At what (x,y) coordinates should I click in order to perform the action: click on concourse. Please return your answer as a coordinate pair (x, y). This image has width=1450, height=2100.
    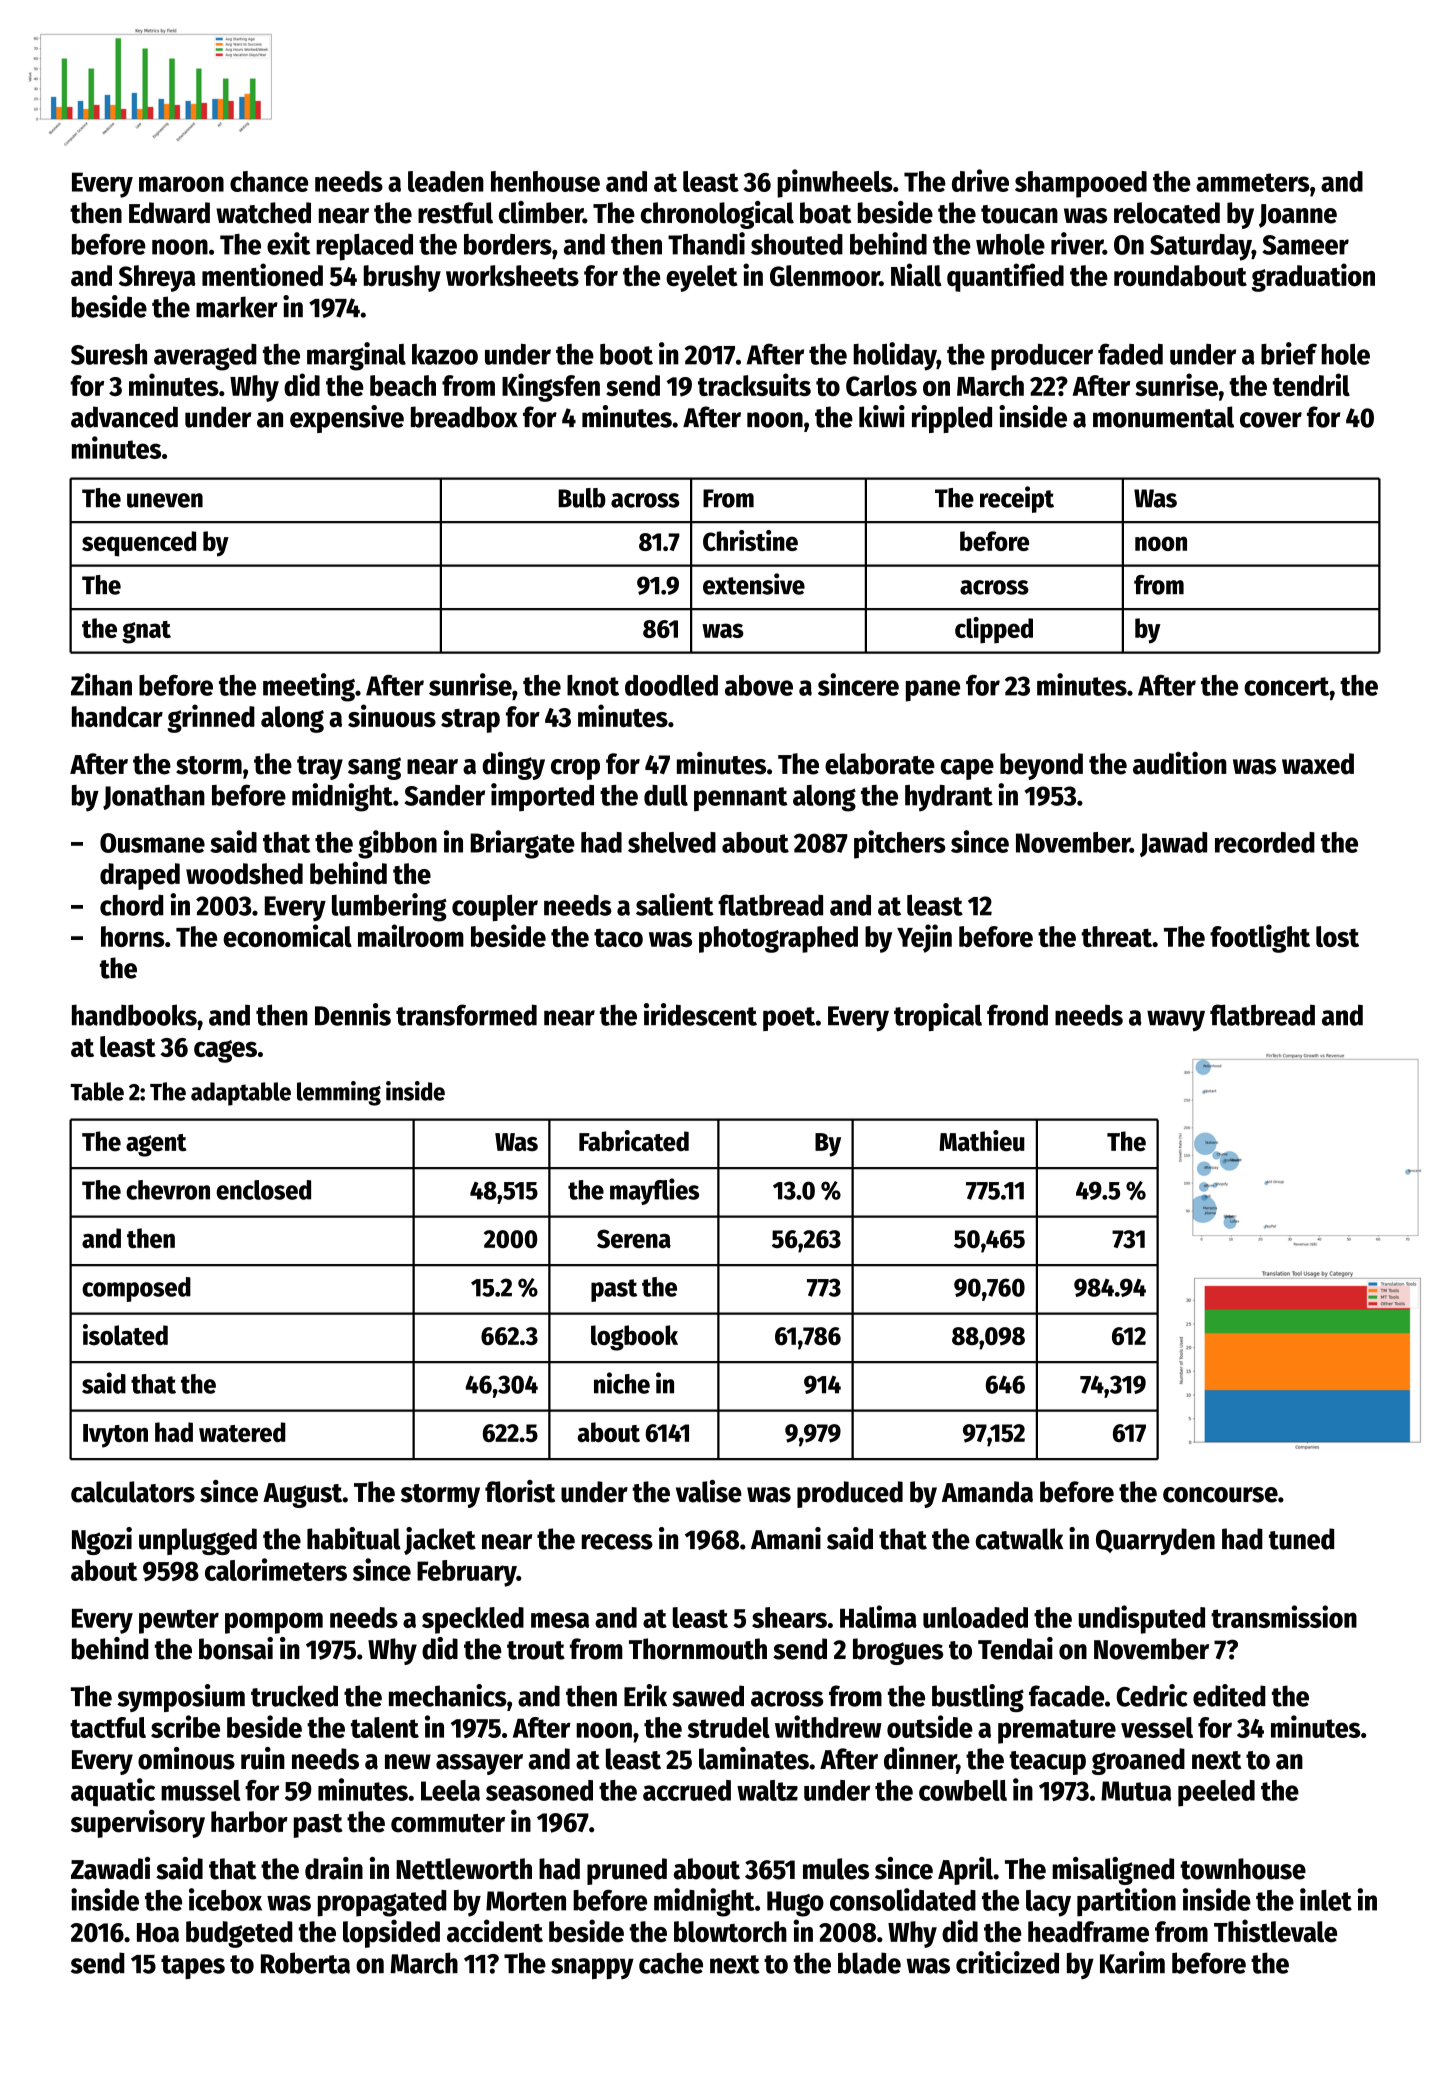
    Looking at the image, I should click on (1220, 1495).
